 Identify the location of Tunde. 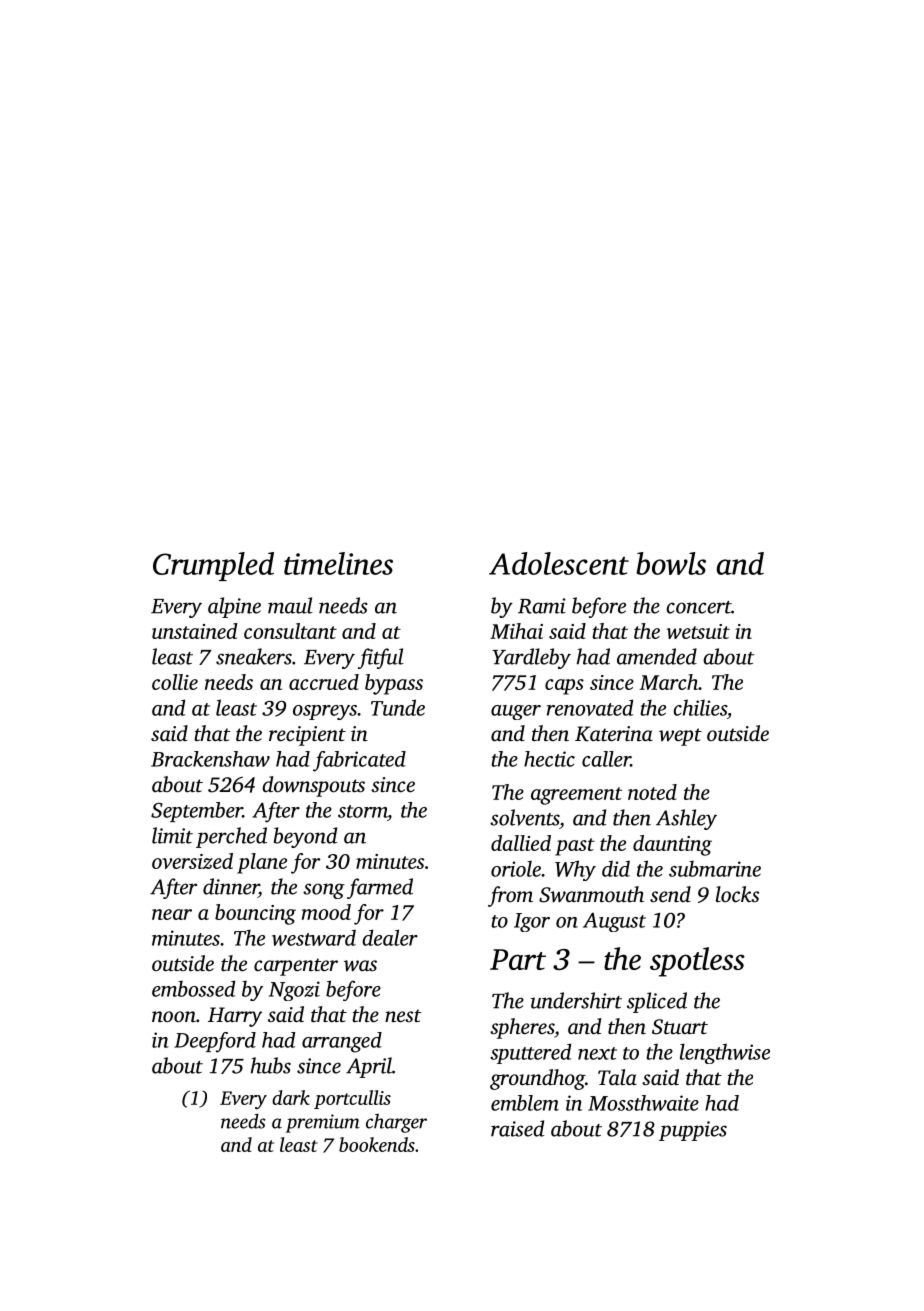
(398, 707).
